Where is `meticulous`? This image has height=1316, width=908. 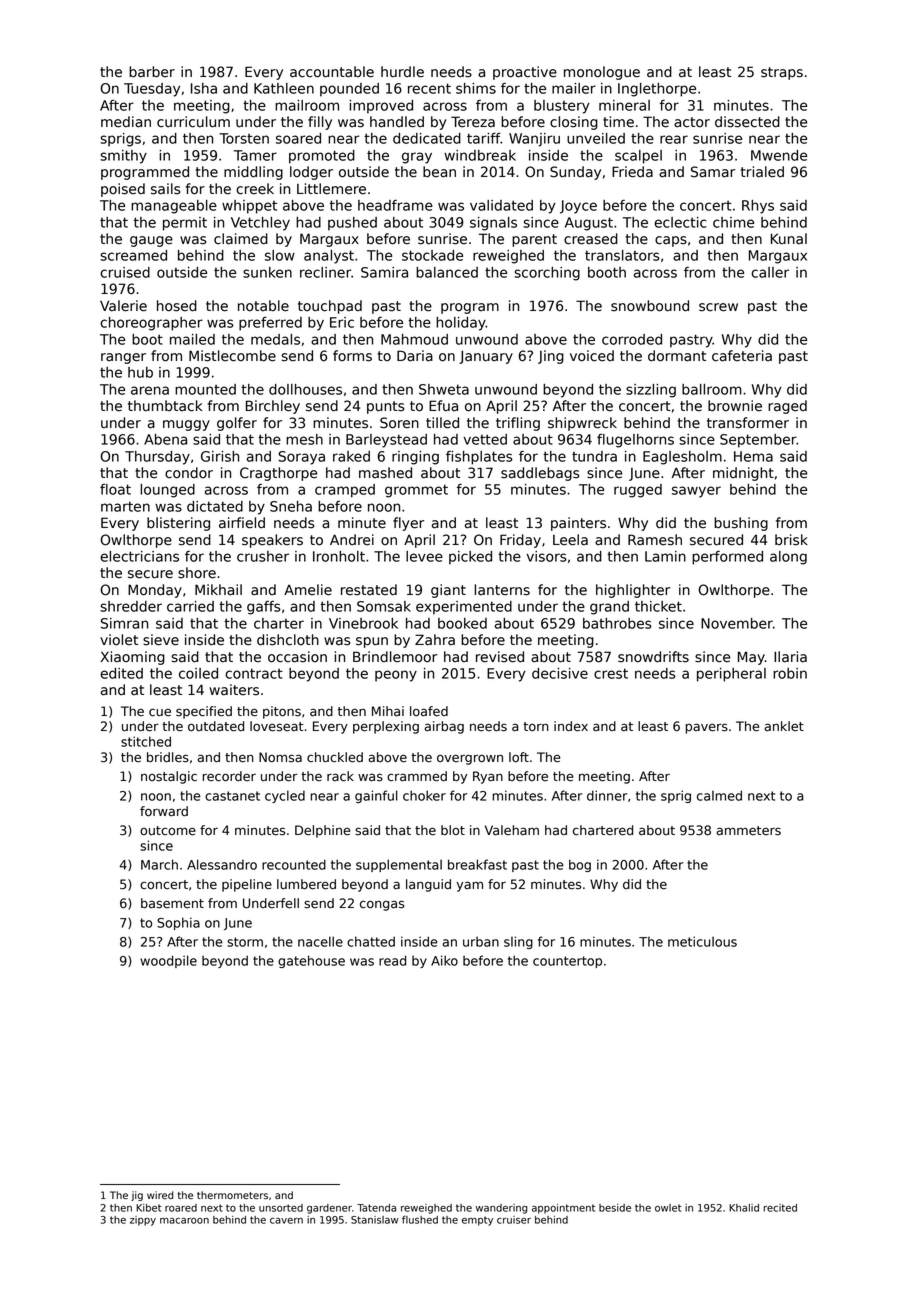 meticulous is located at coordinates (702, 941).
